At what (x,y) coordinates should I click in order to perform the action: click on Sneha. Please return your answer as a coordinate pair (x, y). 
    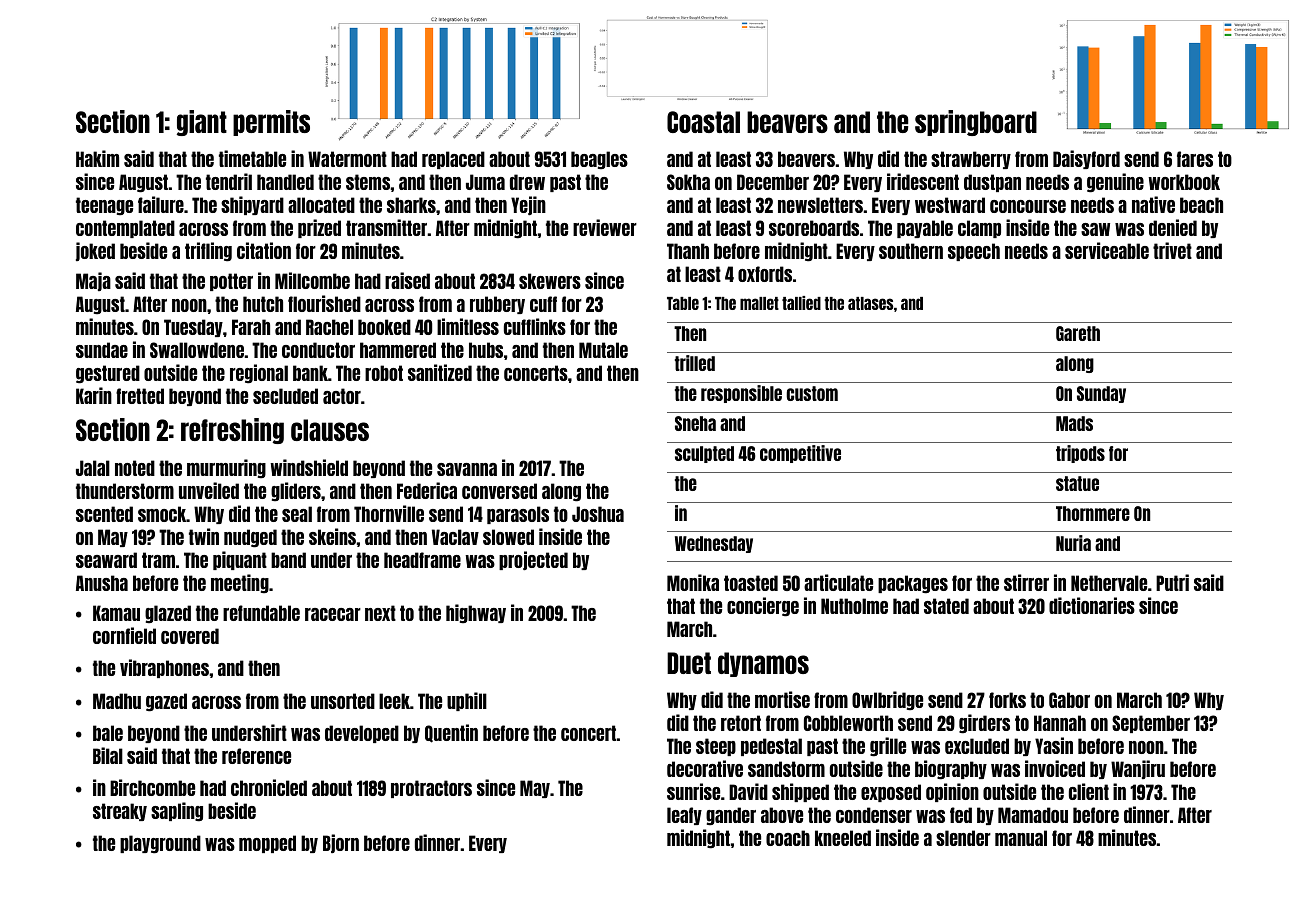
    Looking at the image, I should click on (695, 423).
